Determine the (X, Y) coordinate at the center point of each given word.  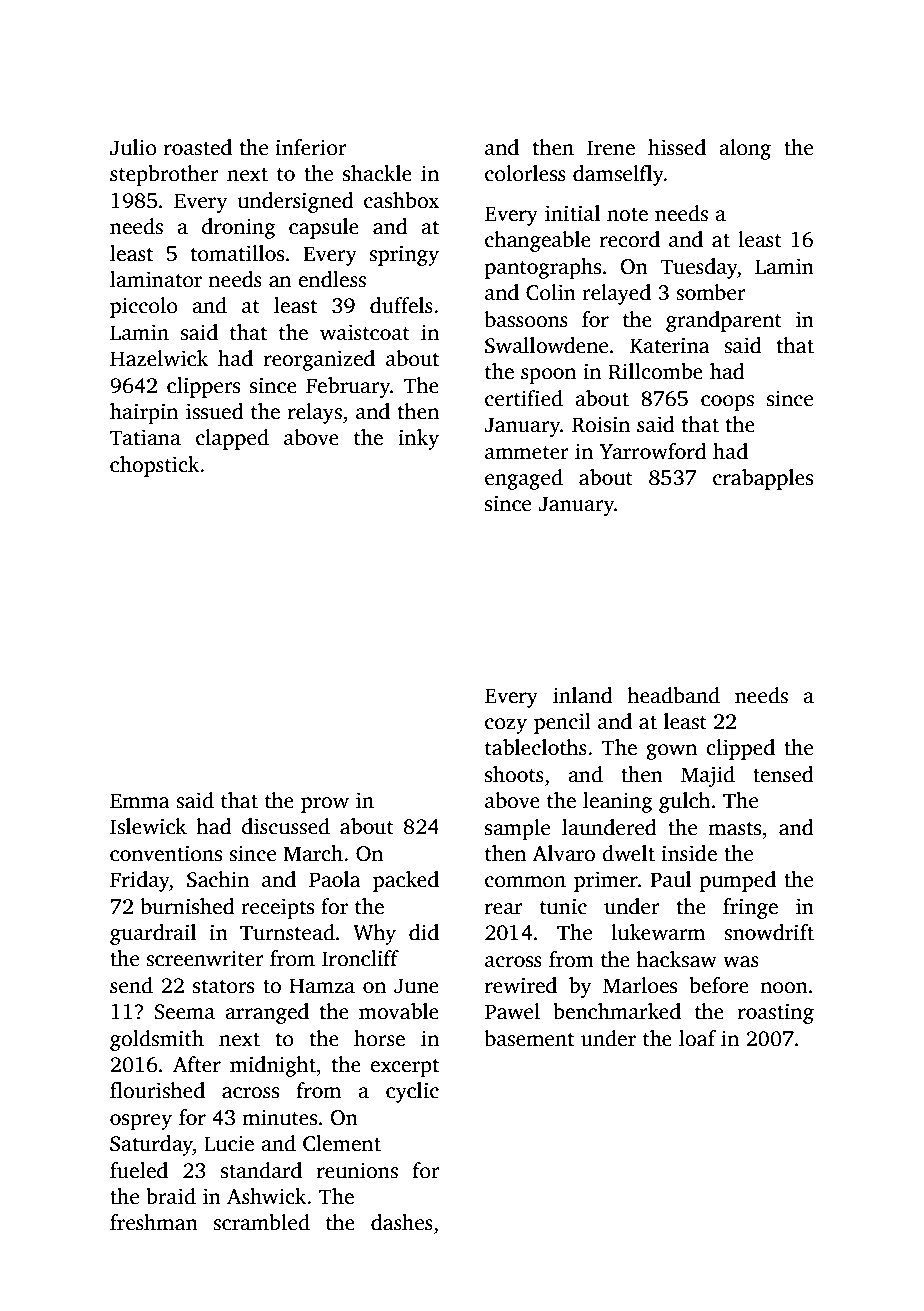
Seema (184, 1012)
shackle (377, 173)
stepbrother (164, 175)
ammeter (527, 453)
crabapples (763, 479)
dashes (402, 1222)
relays (315, 413)
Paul (670, 879)
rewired (521, 985)
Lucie (229, 1143)
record (630, 239)
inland (583, 695)
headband (673, 695)
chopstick (155, 466)
